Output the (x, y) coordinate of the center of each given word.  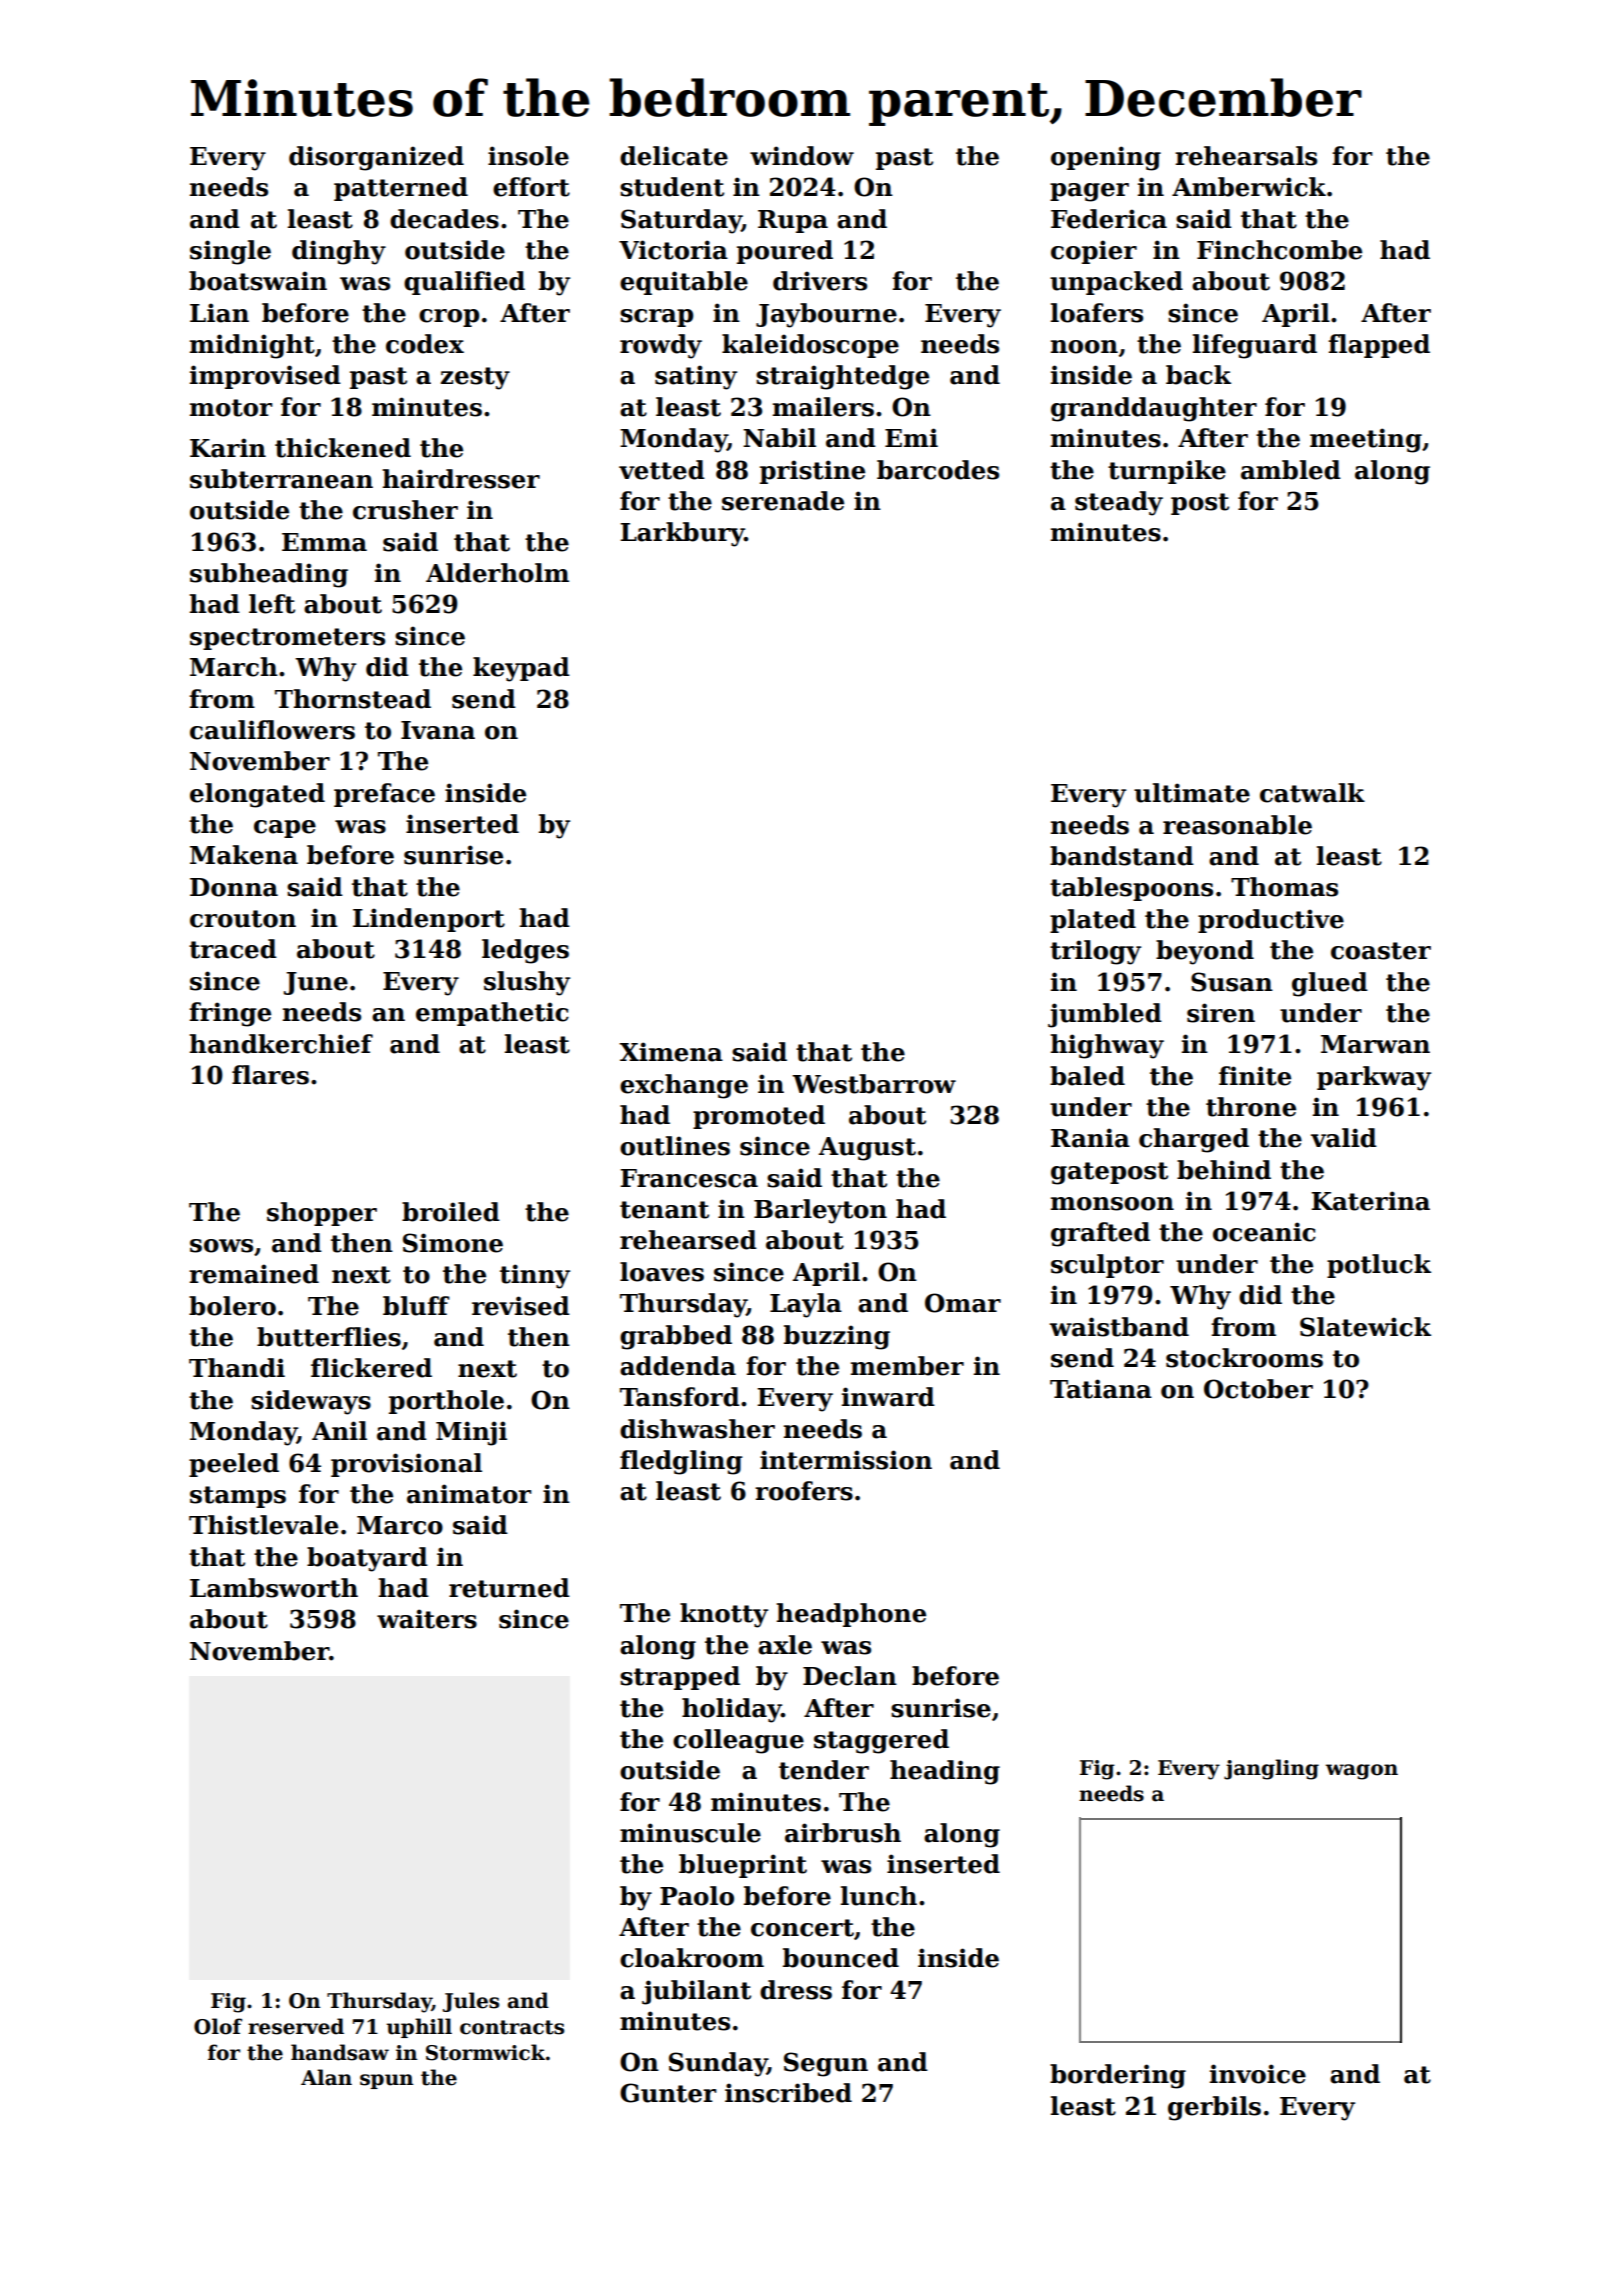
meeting (1366, 440)
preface (384, 795)
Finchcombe (1279, 250)
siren (1221, 1013)
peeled (234, 1465)
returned (509, 1588)
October (1258, 1389)
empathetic (492, 1014)
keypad (521, 669)
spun (386, 2081)
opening (1106, 158)
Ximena (671, 1052)
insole (528, 156)
